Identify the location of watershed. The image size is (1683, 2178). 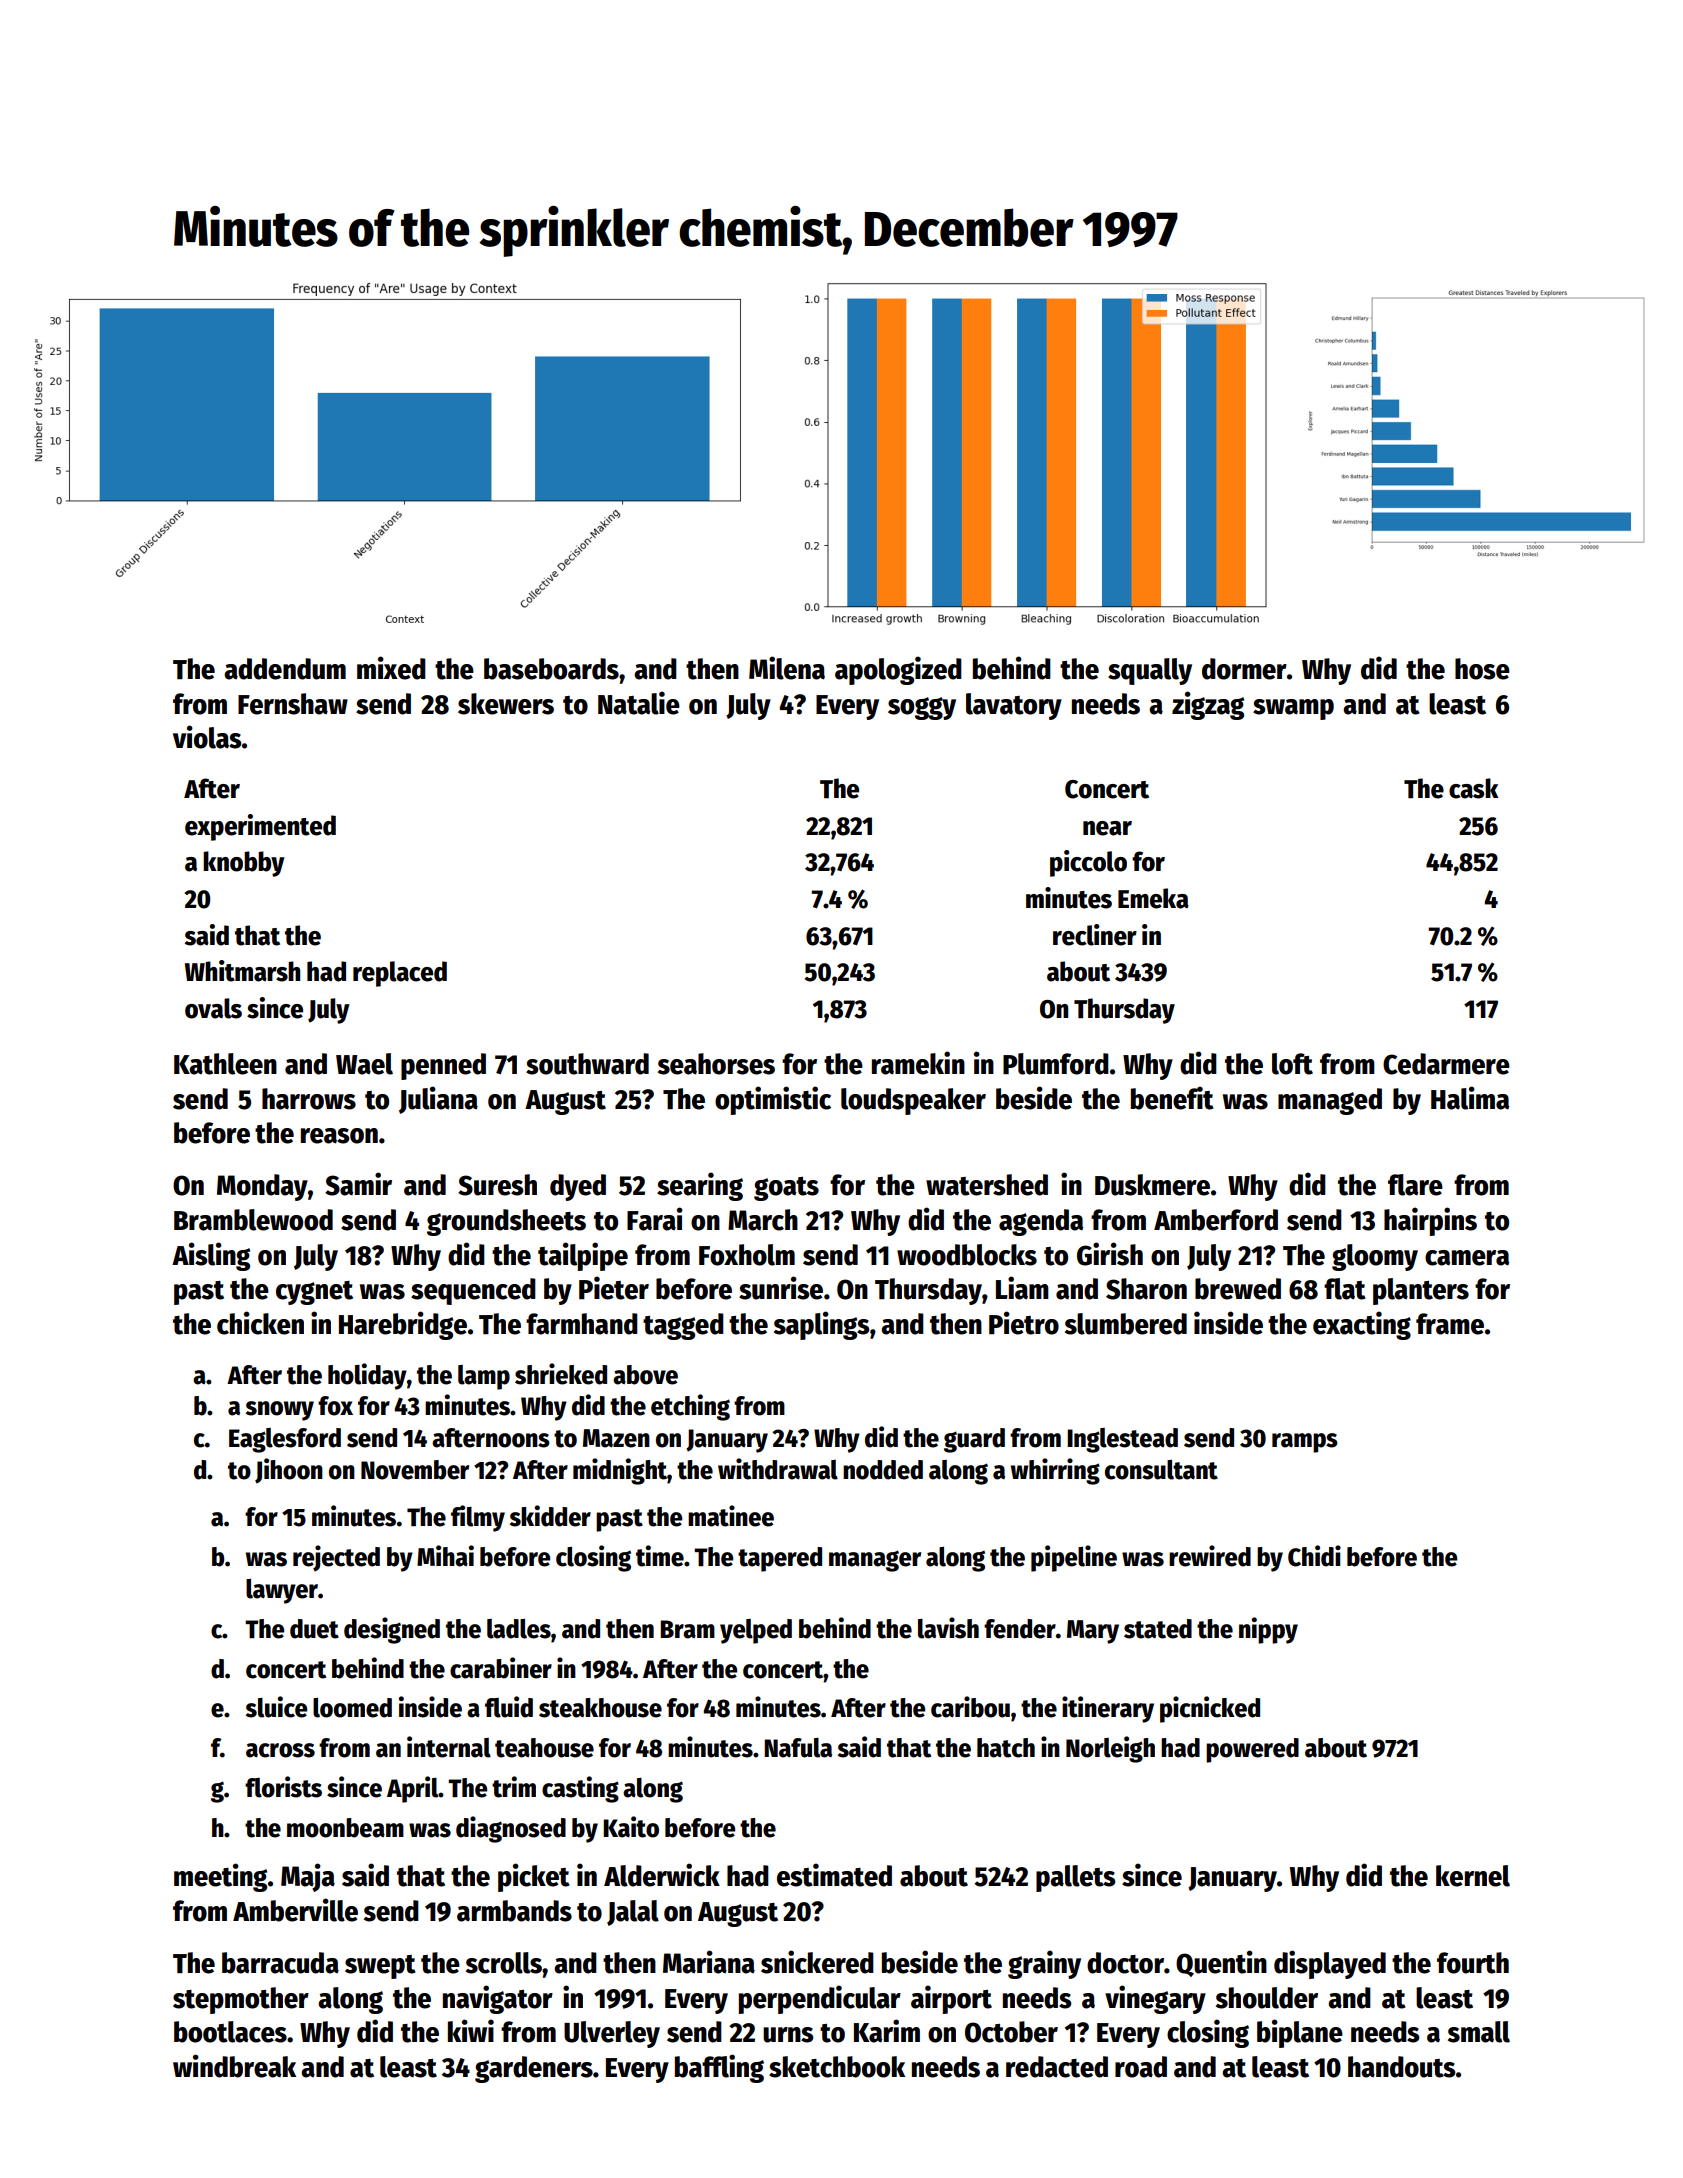
(987, 1185).
